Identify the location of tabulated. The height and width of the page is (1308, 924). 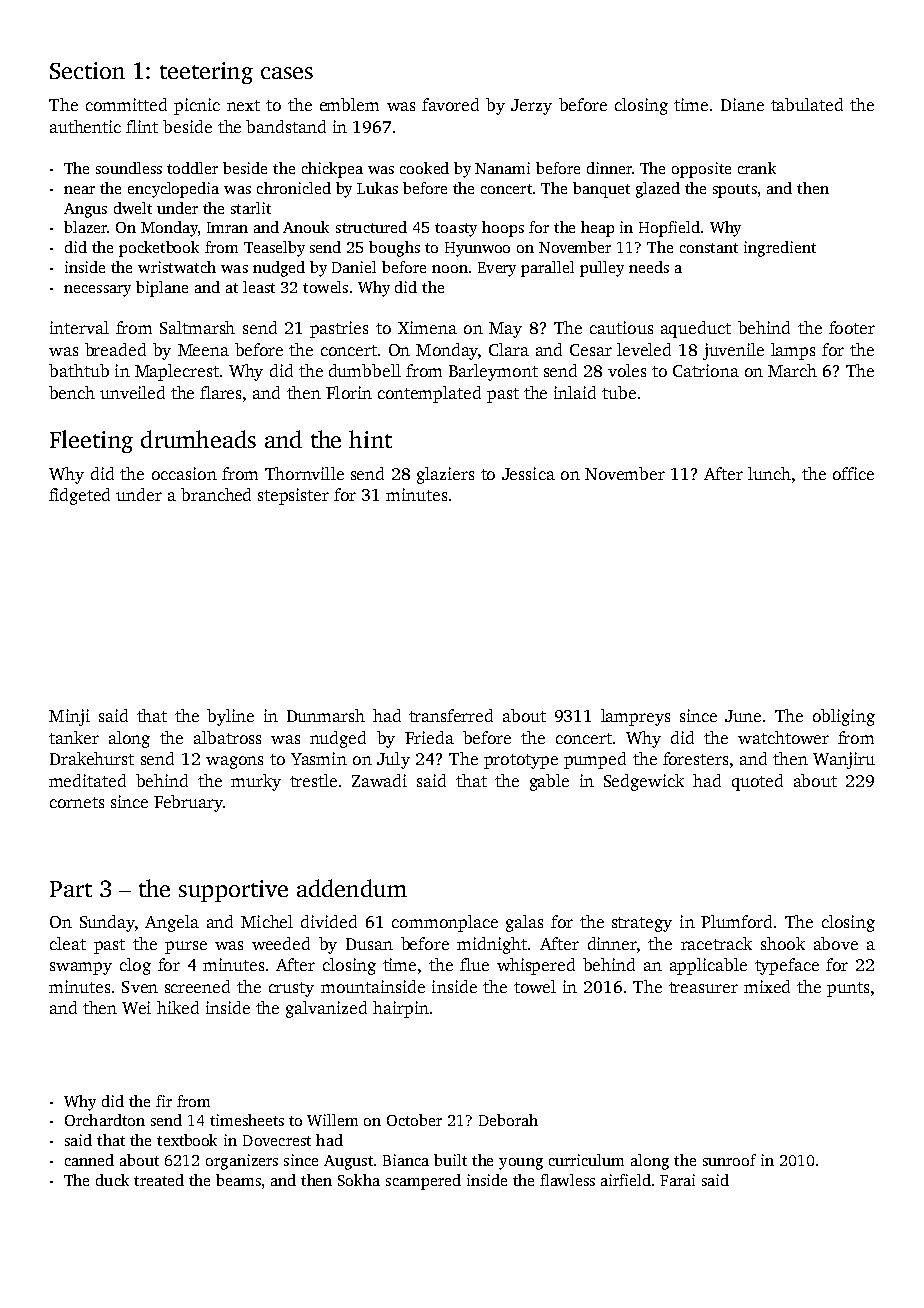
(807, 104).
